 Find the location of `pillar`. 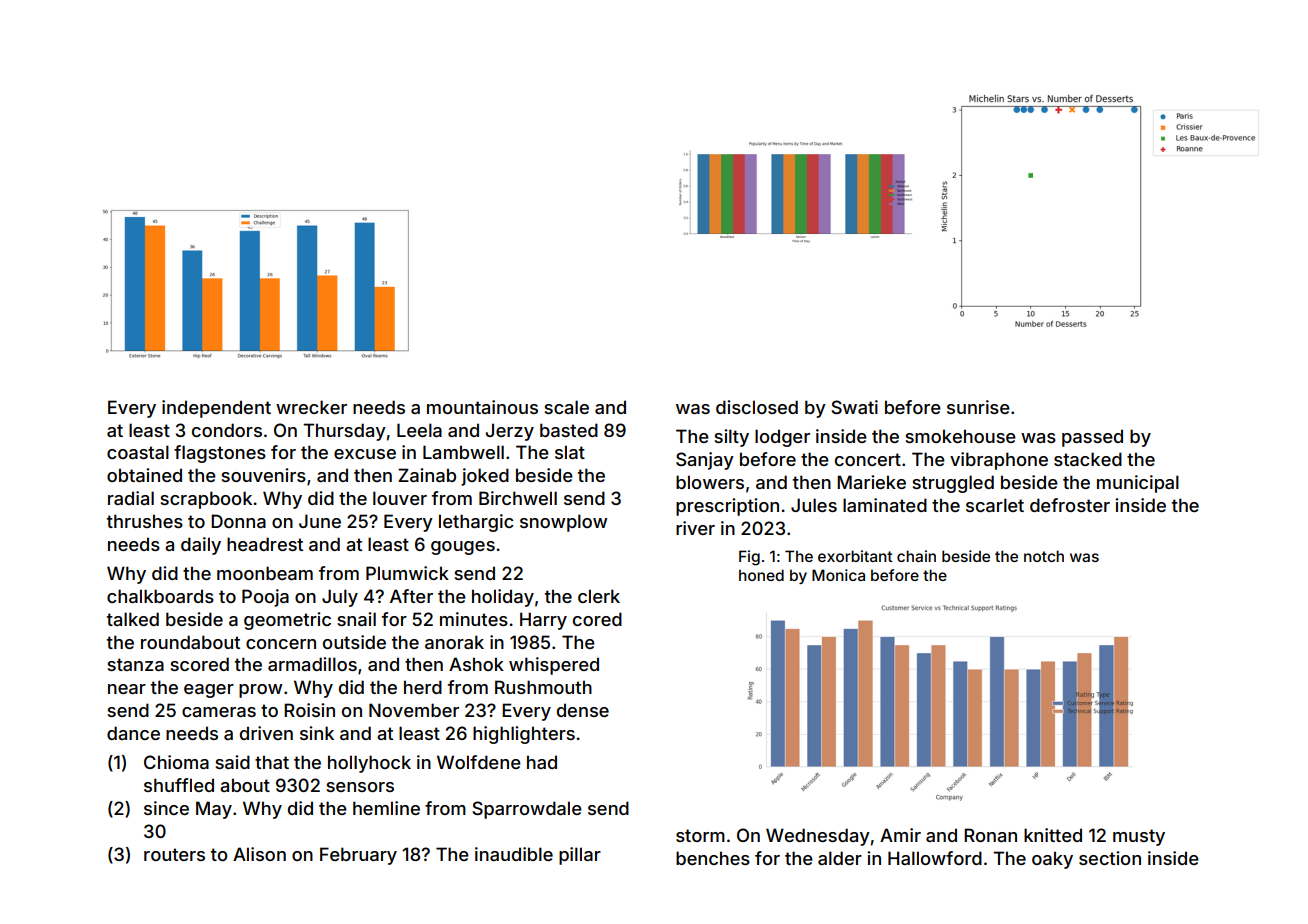

pillar is located at coordinates (580, 856).
